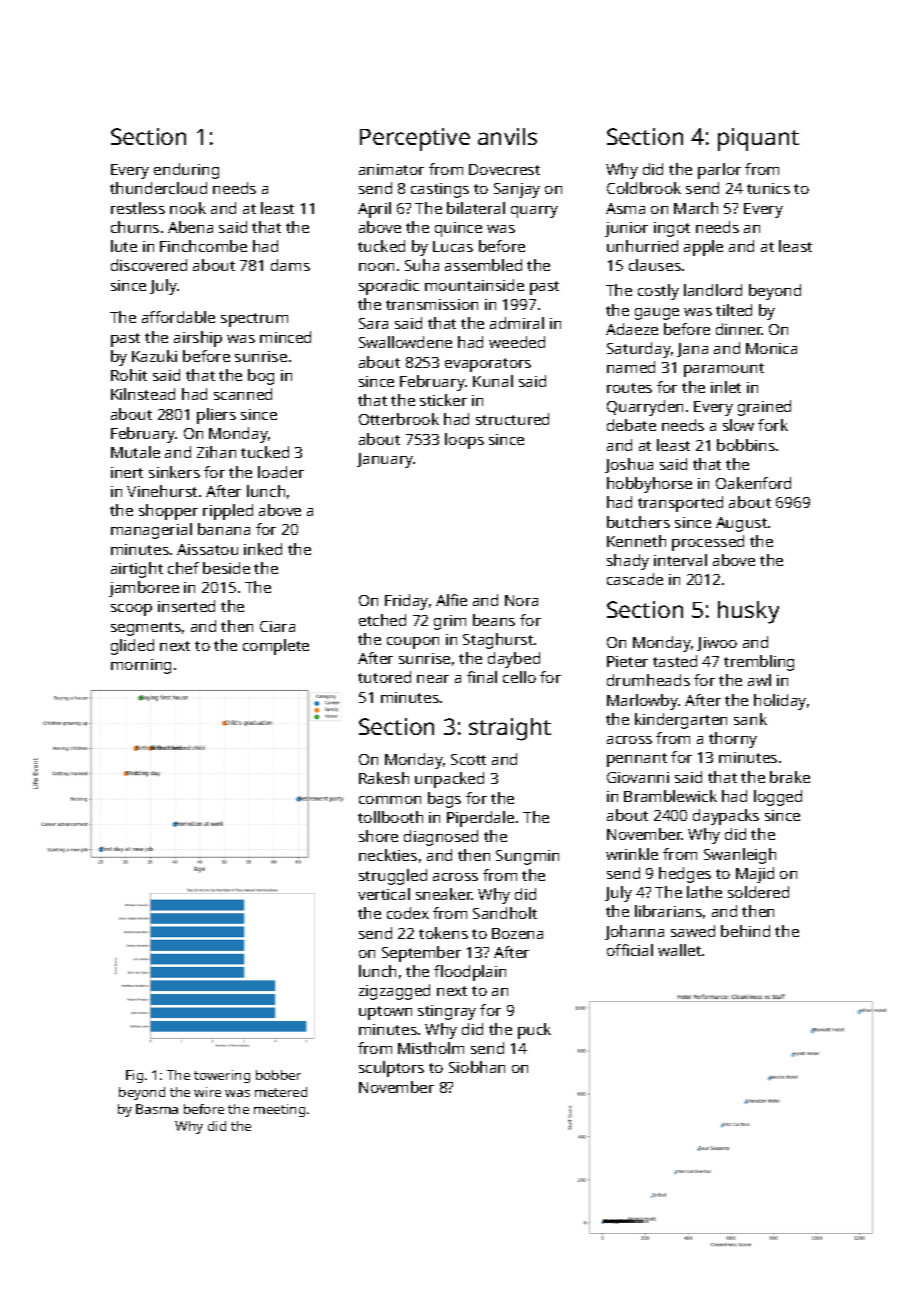  Describe the element at coordinates (534, 1031) in the screenshot. I see `puck` at that location.
